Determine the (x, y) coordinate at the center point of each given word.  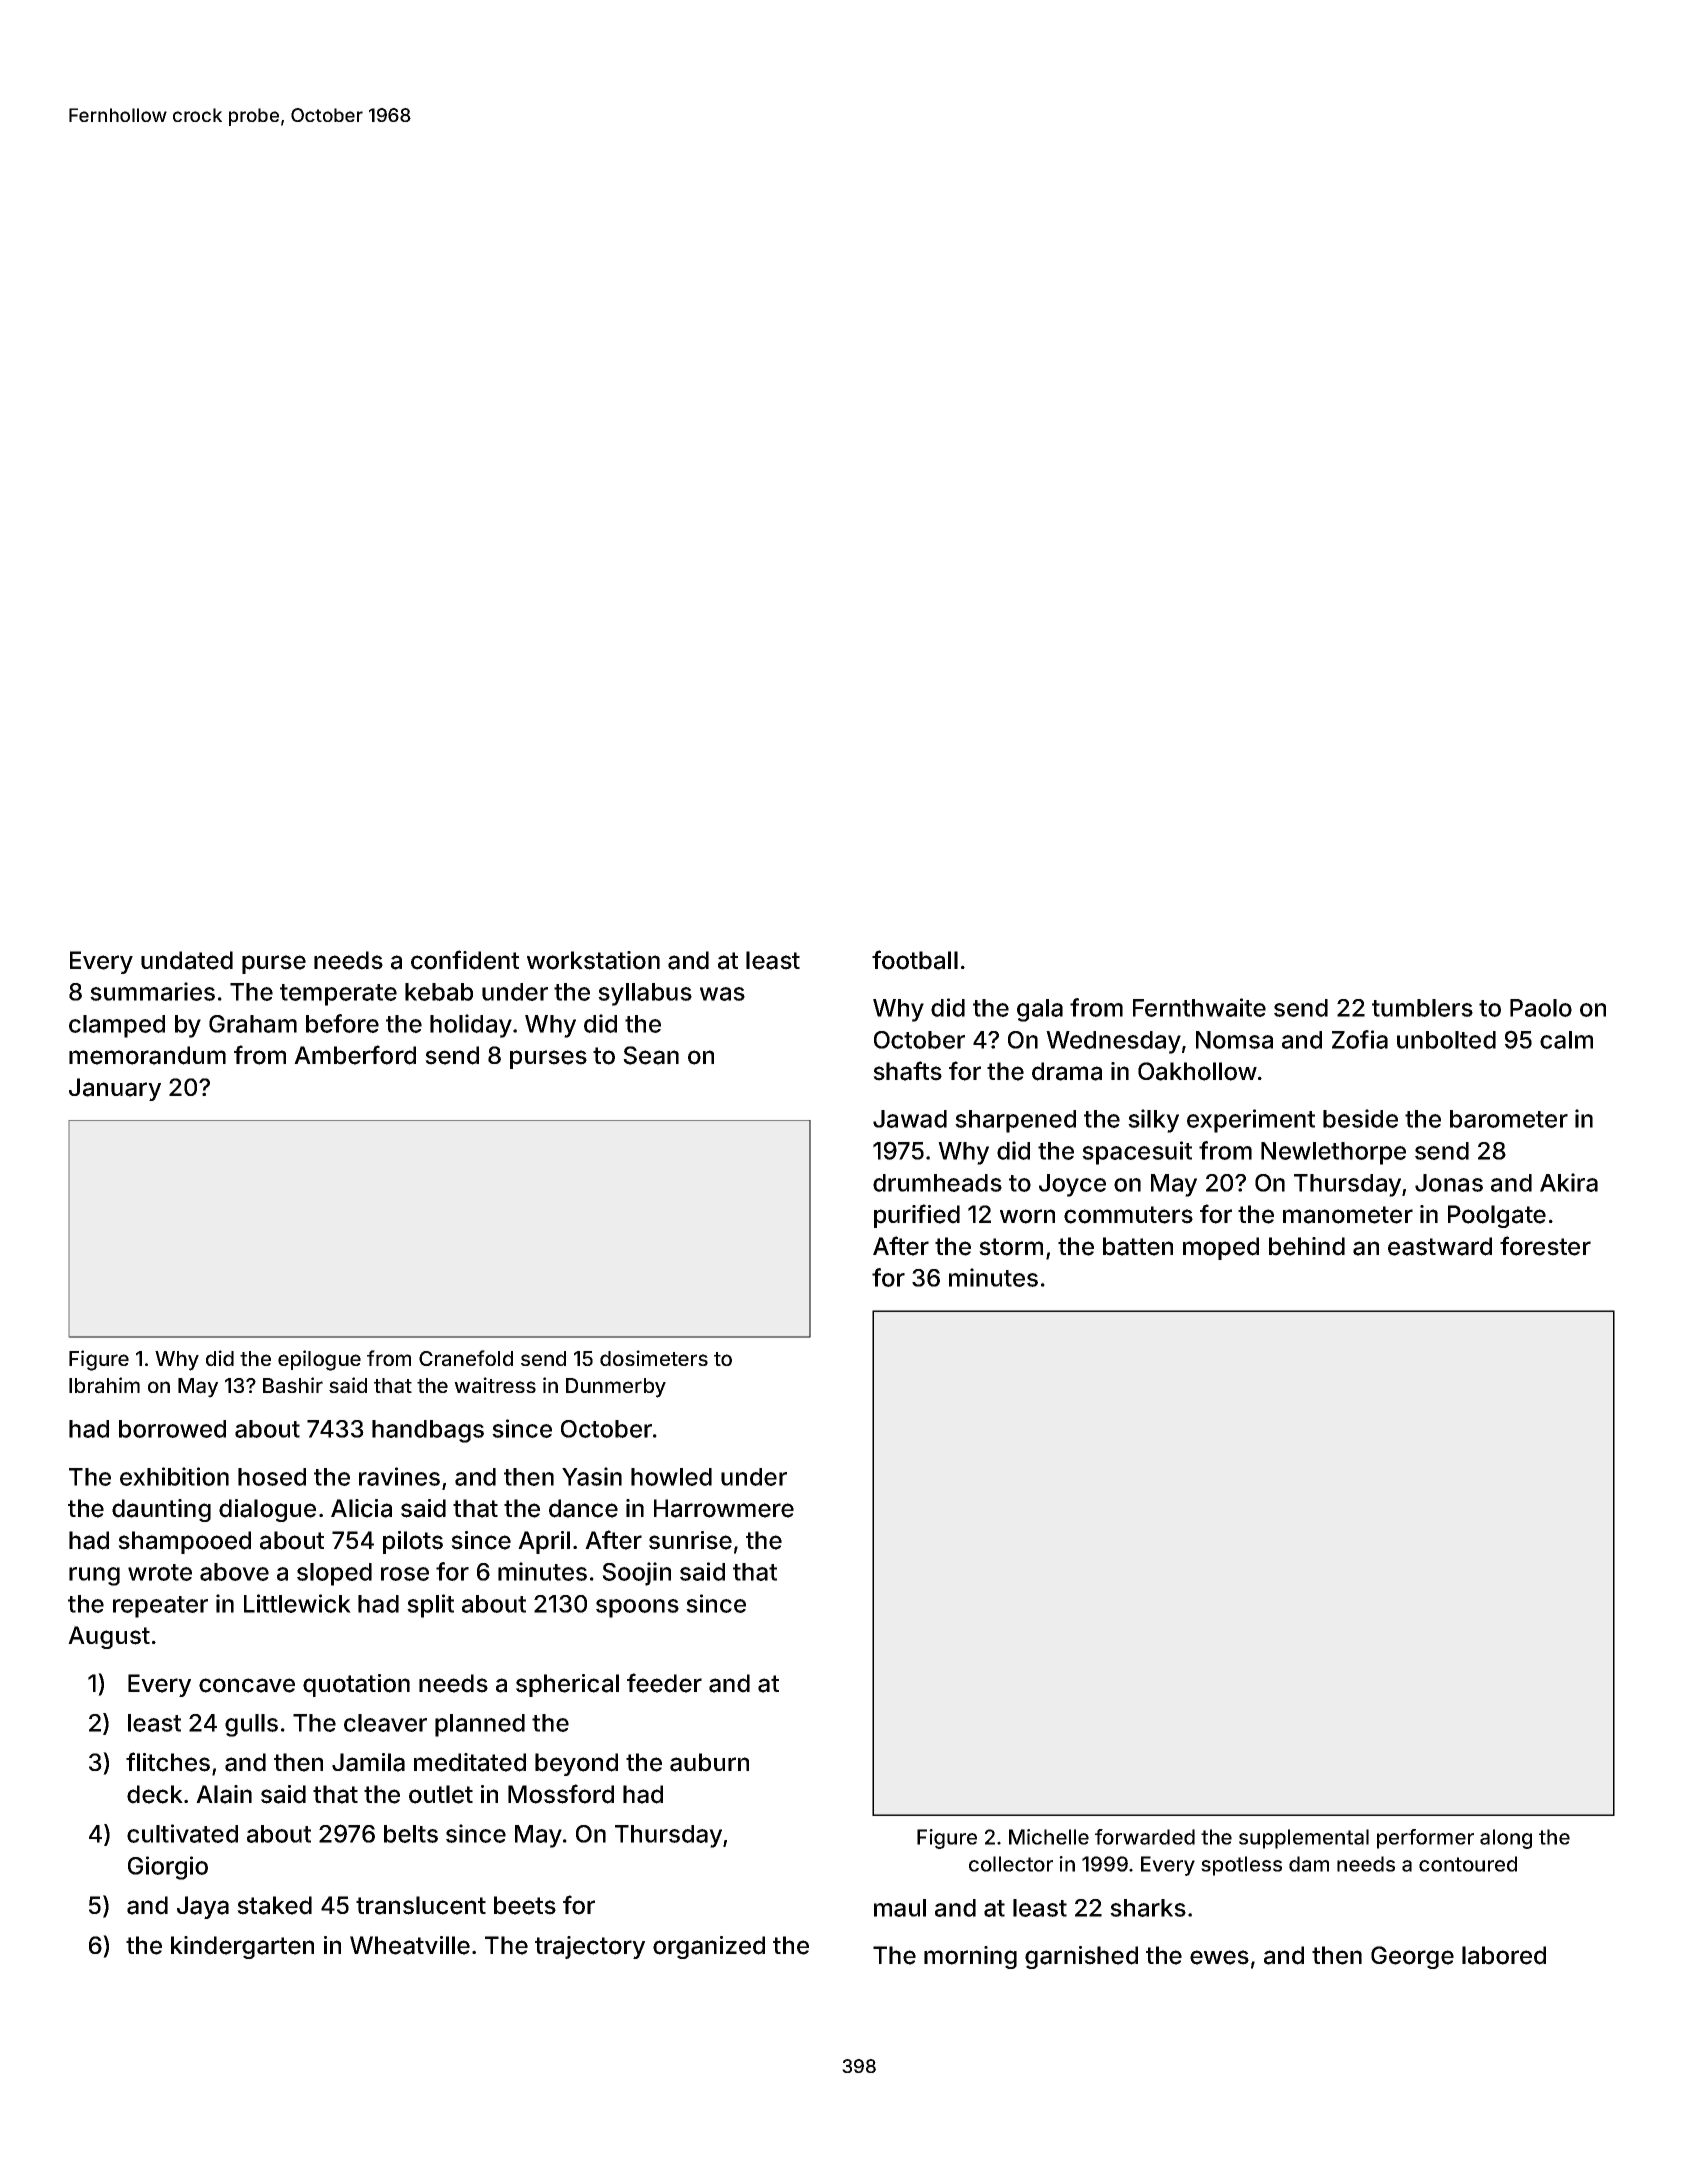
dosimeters (654, 1358)
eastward (1440, 1246)
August (109, 1637)
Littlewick (297, 1603)
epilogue (319, 1360)
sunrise (690, 1540)
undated (187, 960)
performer (1425, 1839)
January (115, 1089)
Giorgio (168, 1868)
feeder (664, 1683)
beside (1360, 1118)
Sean (651, 1055)
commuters (1128, 1215)
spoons (637, 1608)
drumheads (937, 1183)
